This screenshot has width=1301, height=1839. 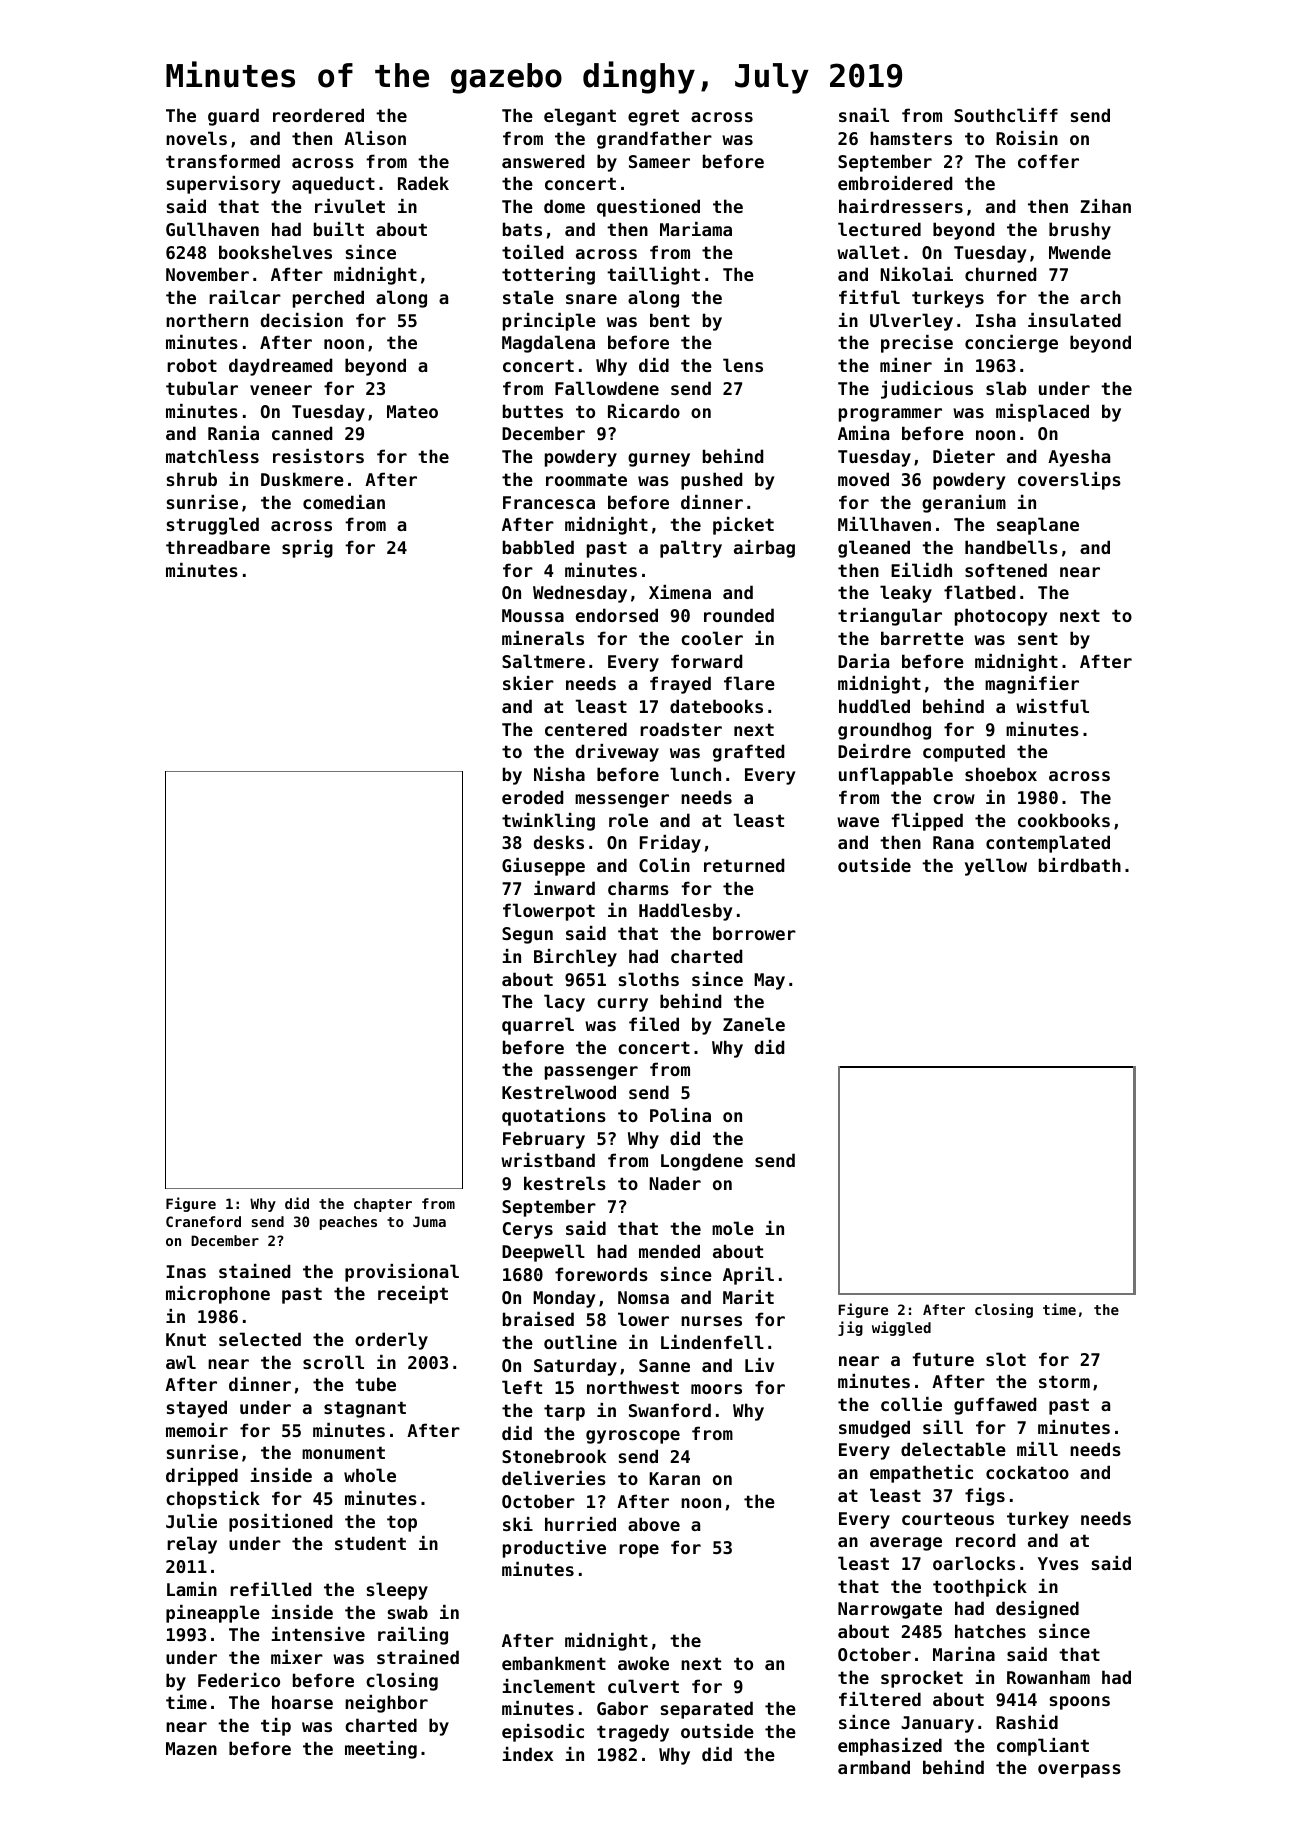 What do you see at coordinates (1038, 526) in the screenshot?
I see `seaplane` at bounding box center [1038, 526].
